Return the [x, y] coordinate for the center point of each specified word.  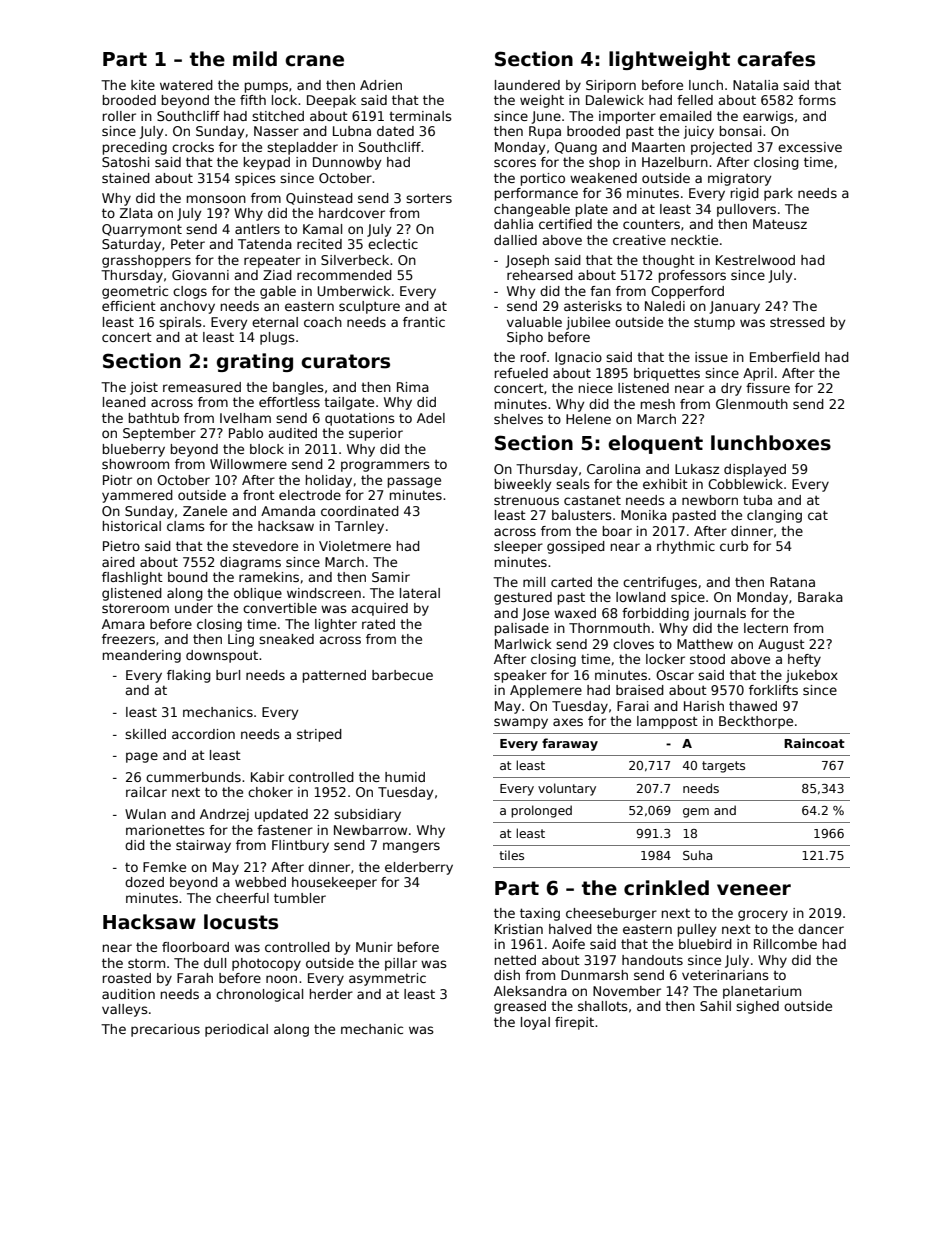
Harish [704, 706]
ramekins [269, 577]
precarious [165, 1030]
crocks [193, 147]
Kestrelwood [755, 260]
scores [515, 163]
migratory [739, 179]
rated [378, 624]
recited [319, 244]
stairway [203, 846]
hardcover [352, 213]
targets [723, 767]
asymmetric [387, 979]
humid [405, 777]
